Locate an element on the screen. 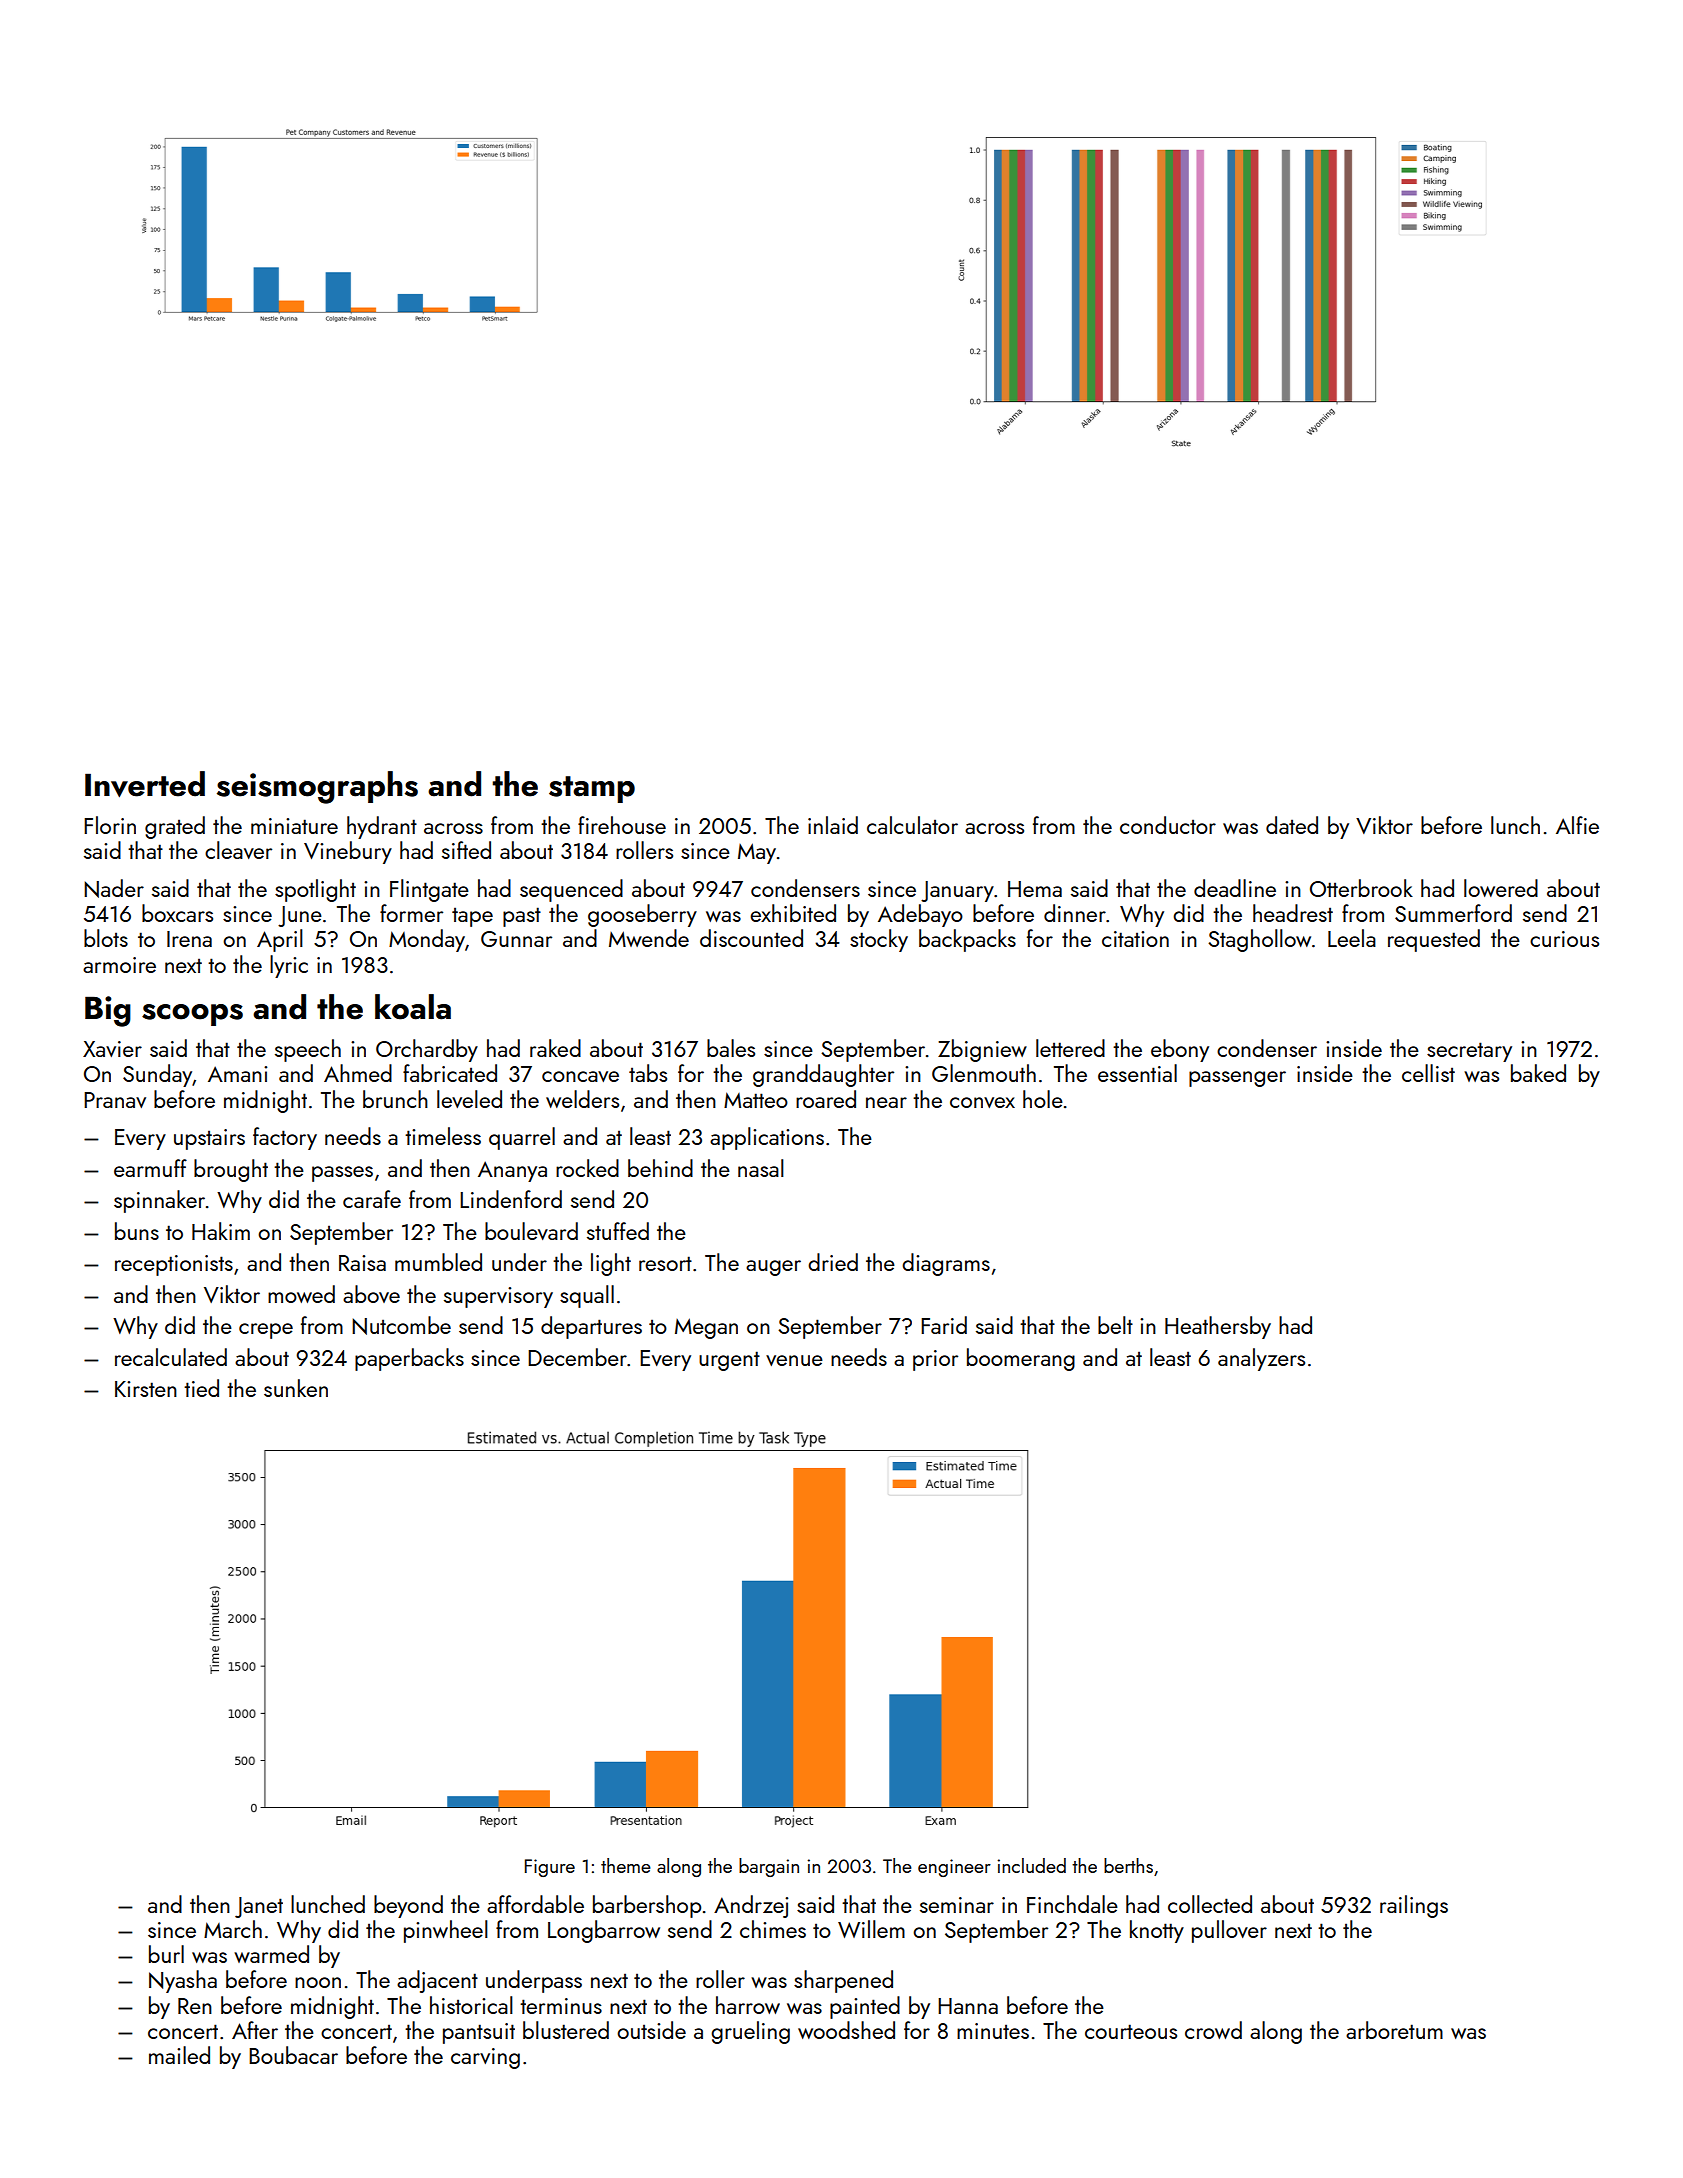 Image resolution: width=1683 pixels, height=2178 pixels. cellist is located at coordinates (1428, 1073).
